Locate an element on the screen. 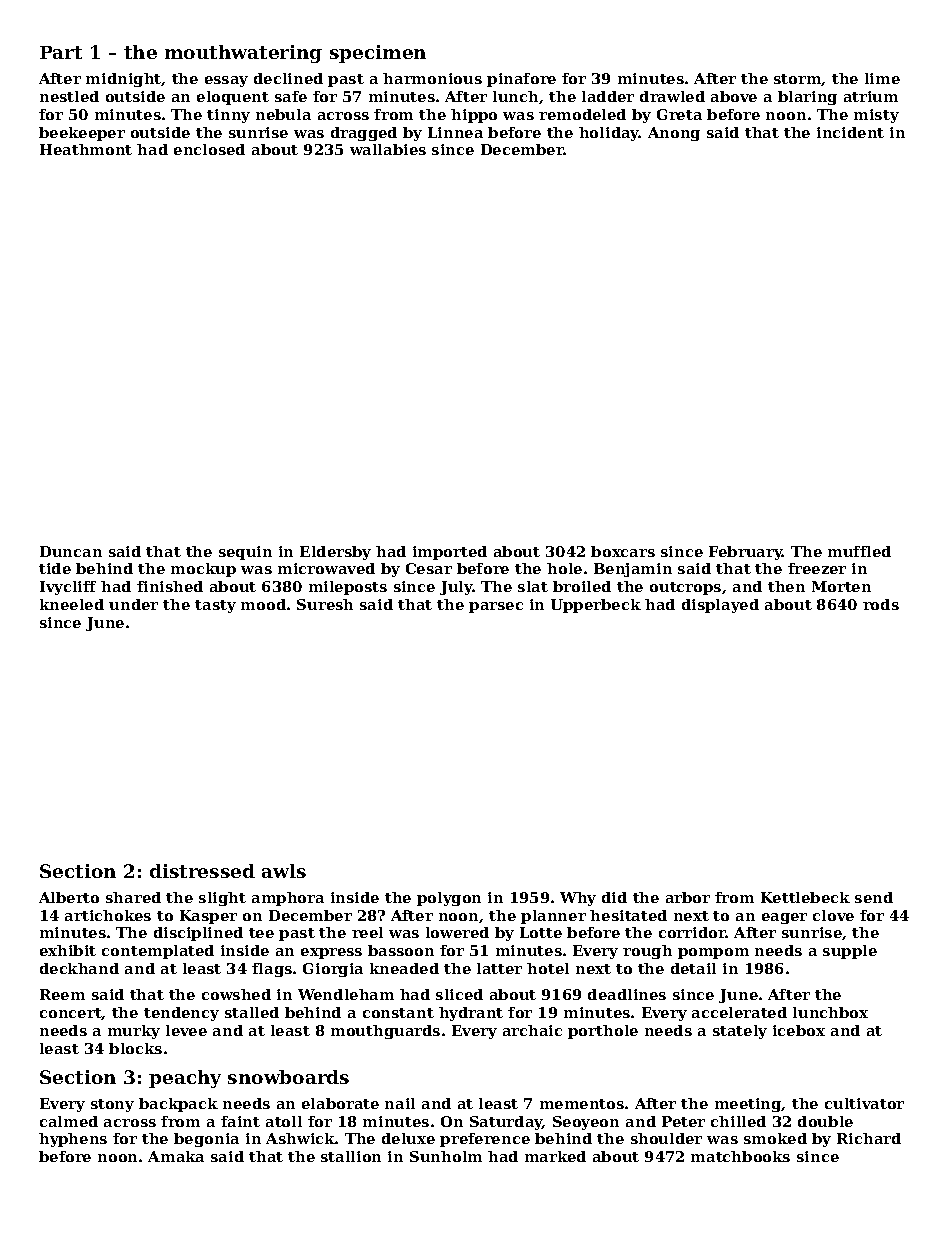 This screenshot has width=952, height=1233. arbor is located at coordinates (688, 897).
